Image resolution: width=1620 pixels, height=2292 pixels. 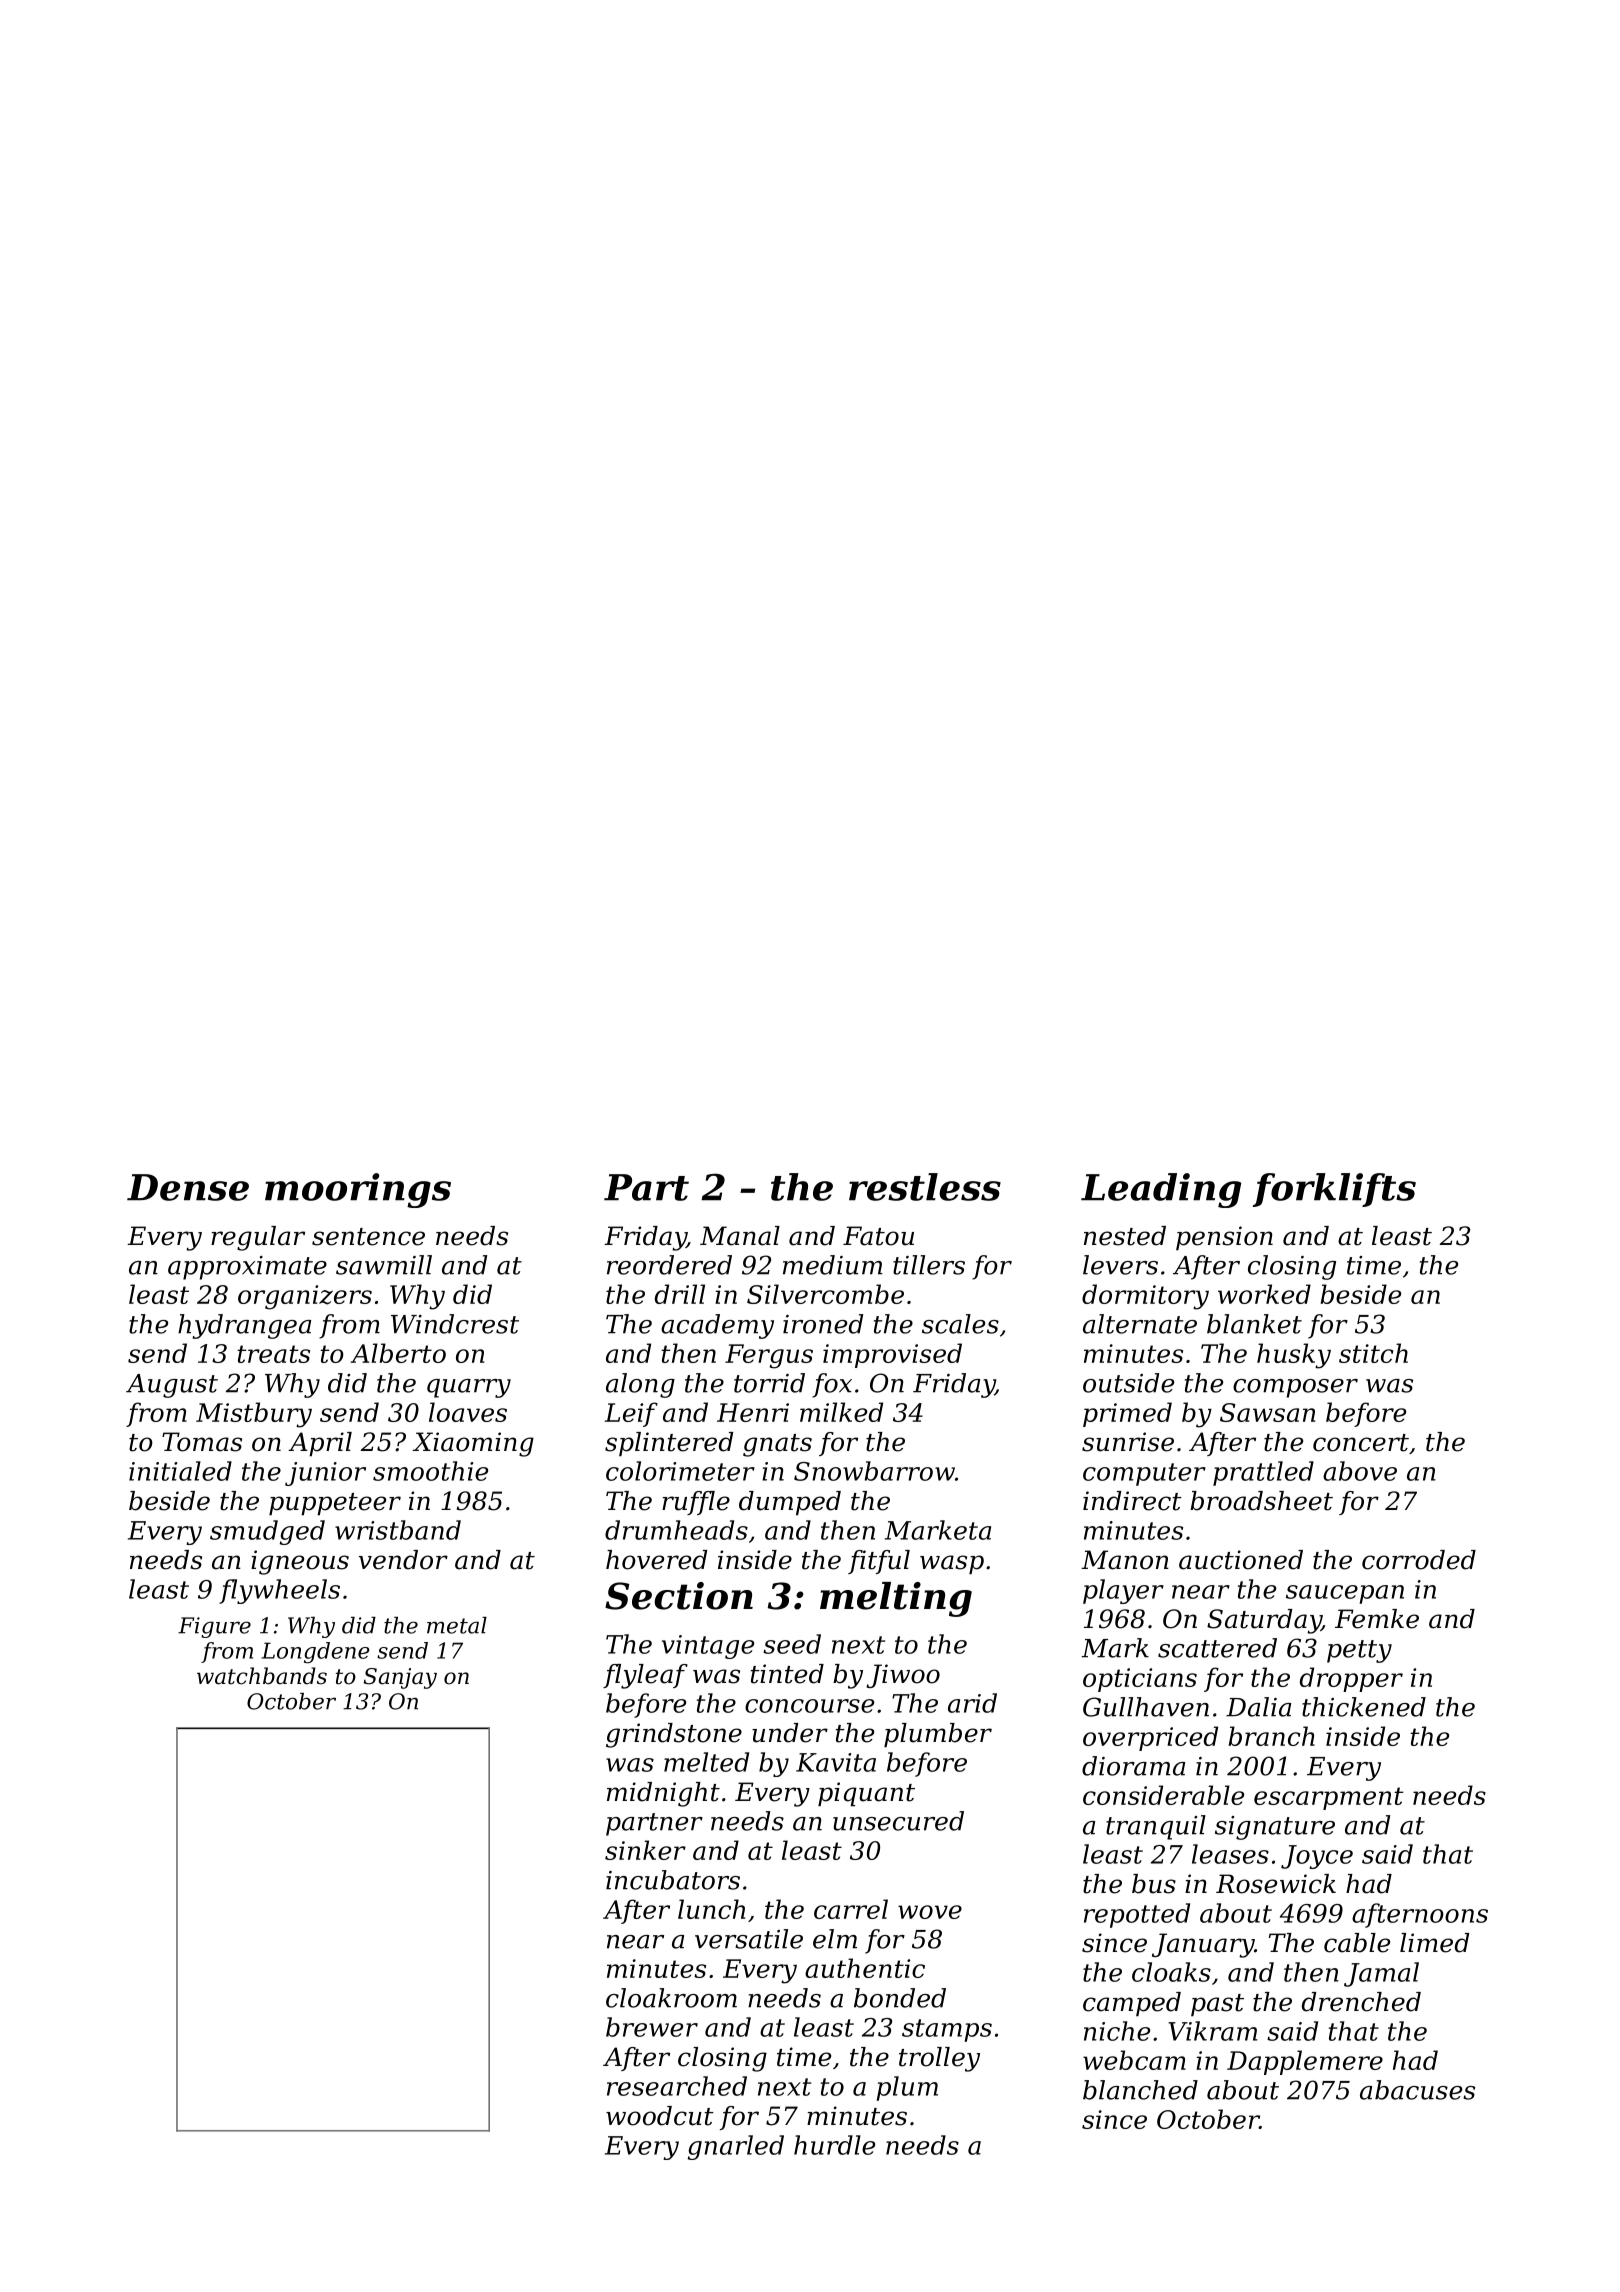 I want to click on puppeteer, so click(x=335, y=1504).
